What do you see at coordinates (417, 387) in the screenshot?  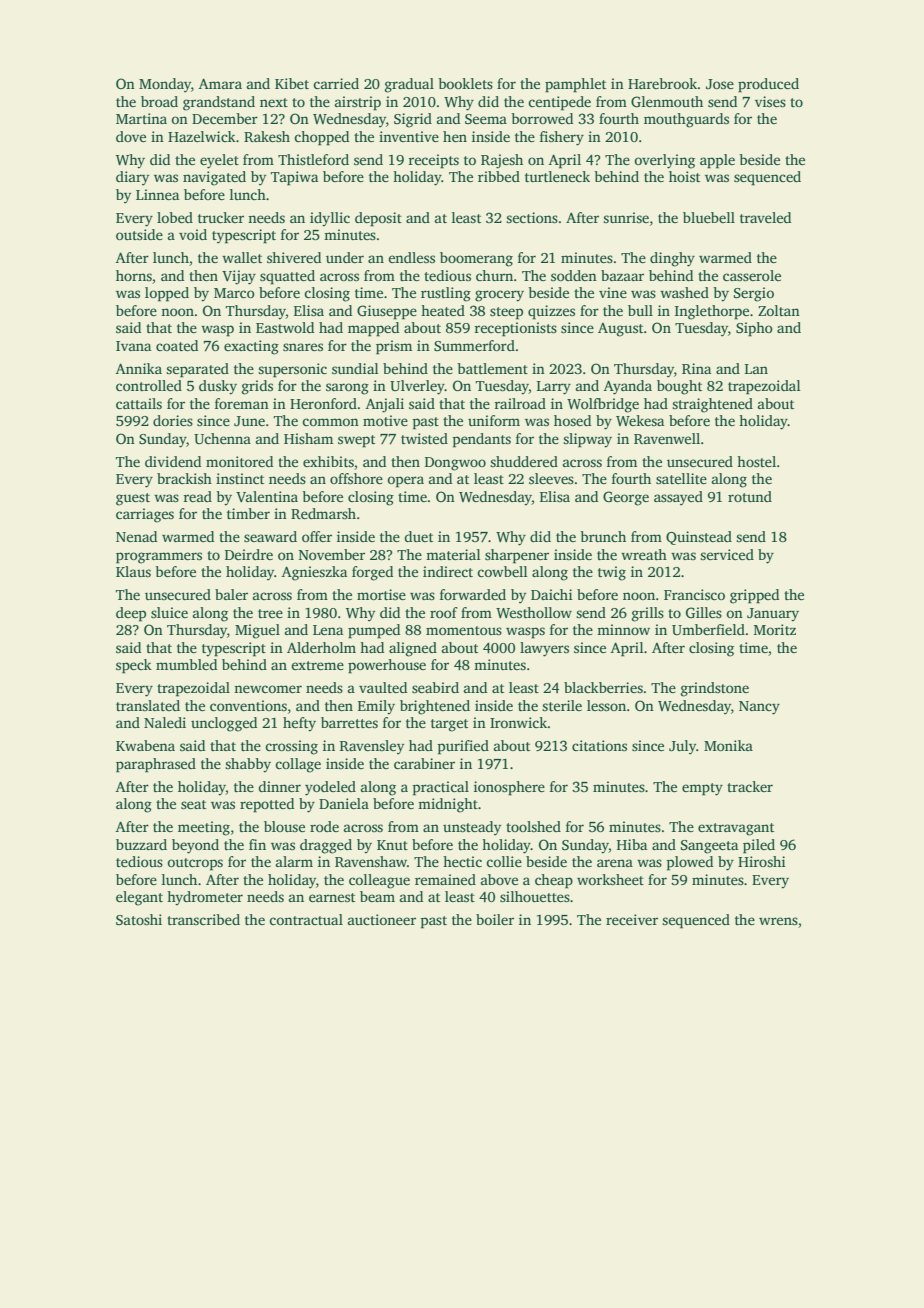 I see `Ulverley` at bounding box center [417, 387].
